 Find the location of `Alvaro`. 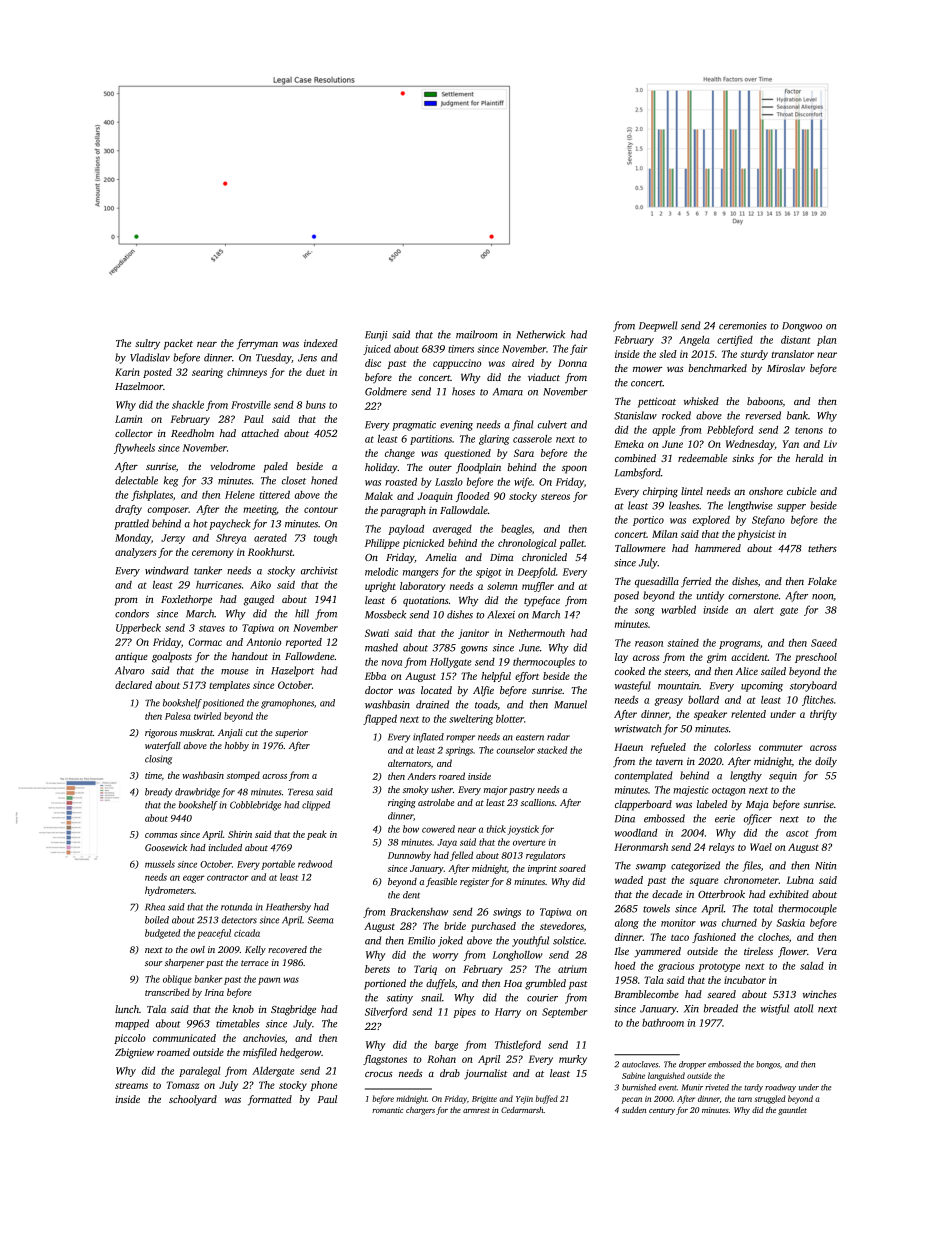

Alvaro is located at coordinates (129, 670).
